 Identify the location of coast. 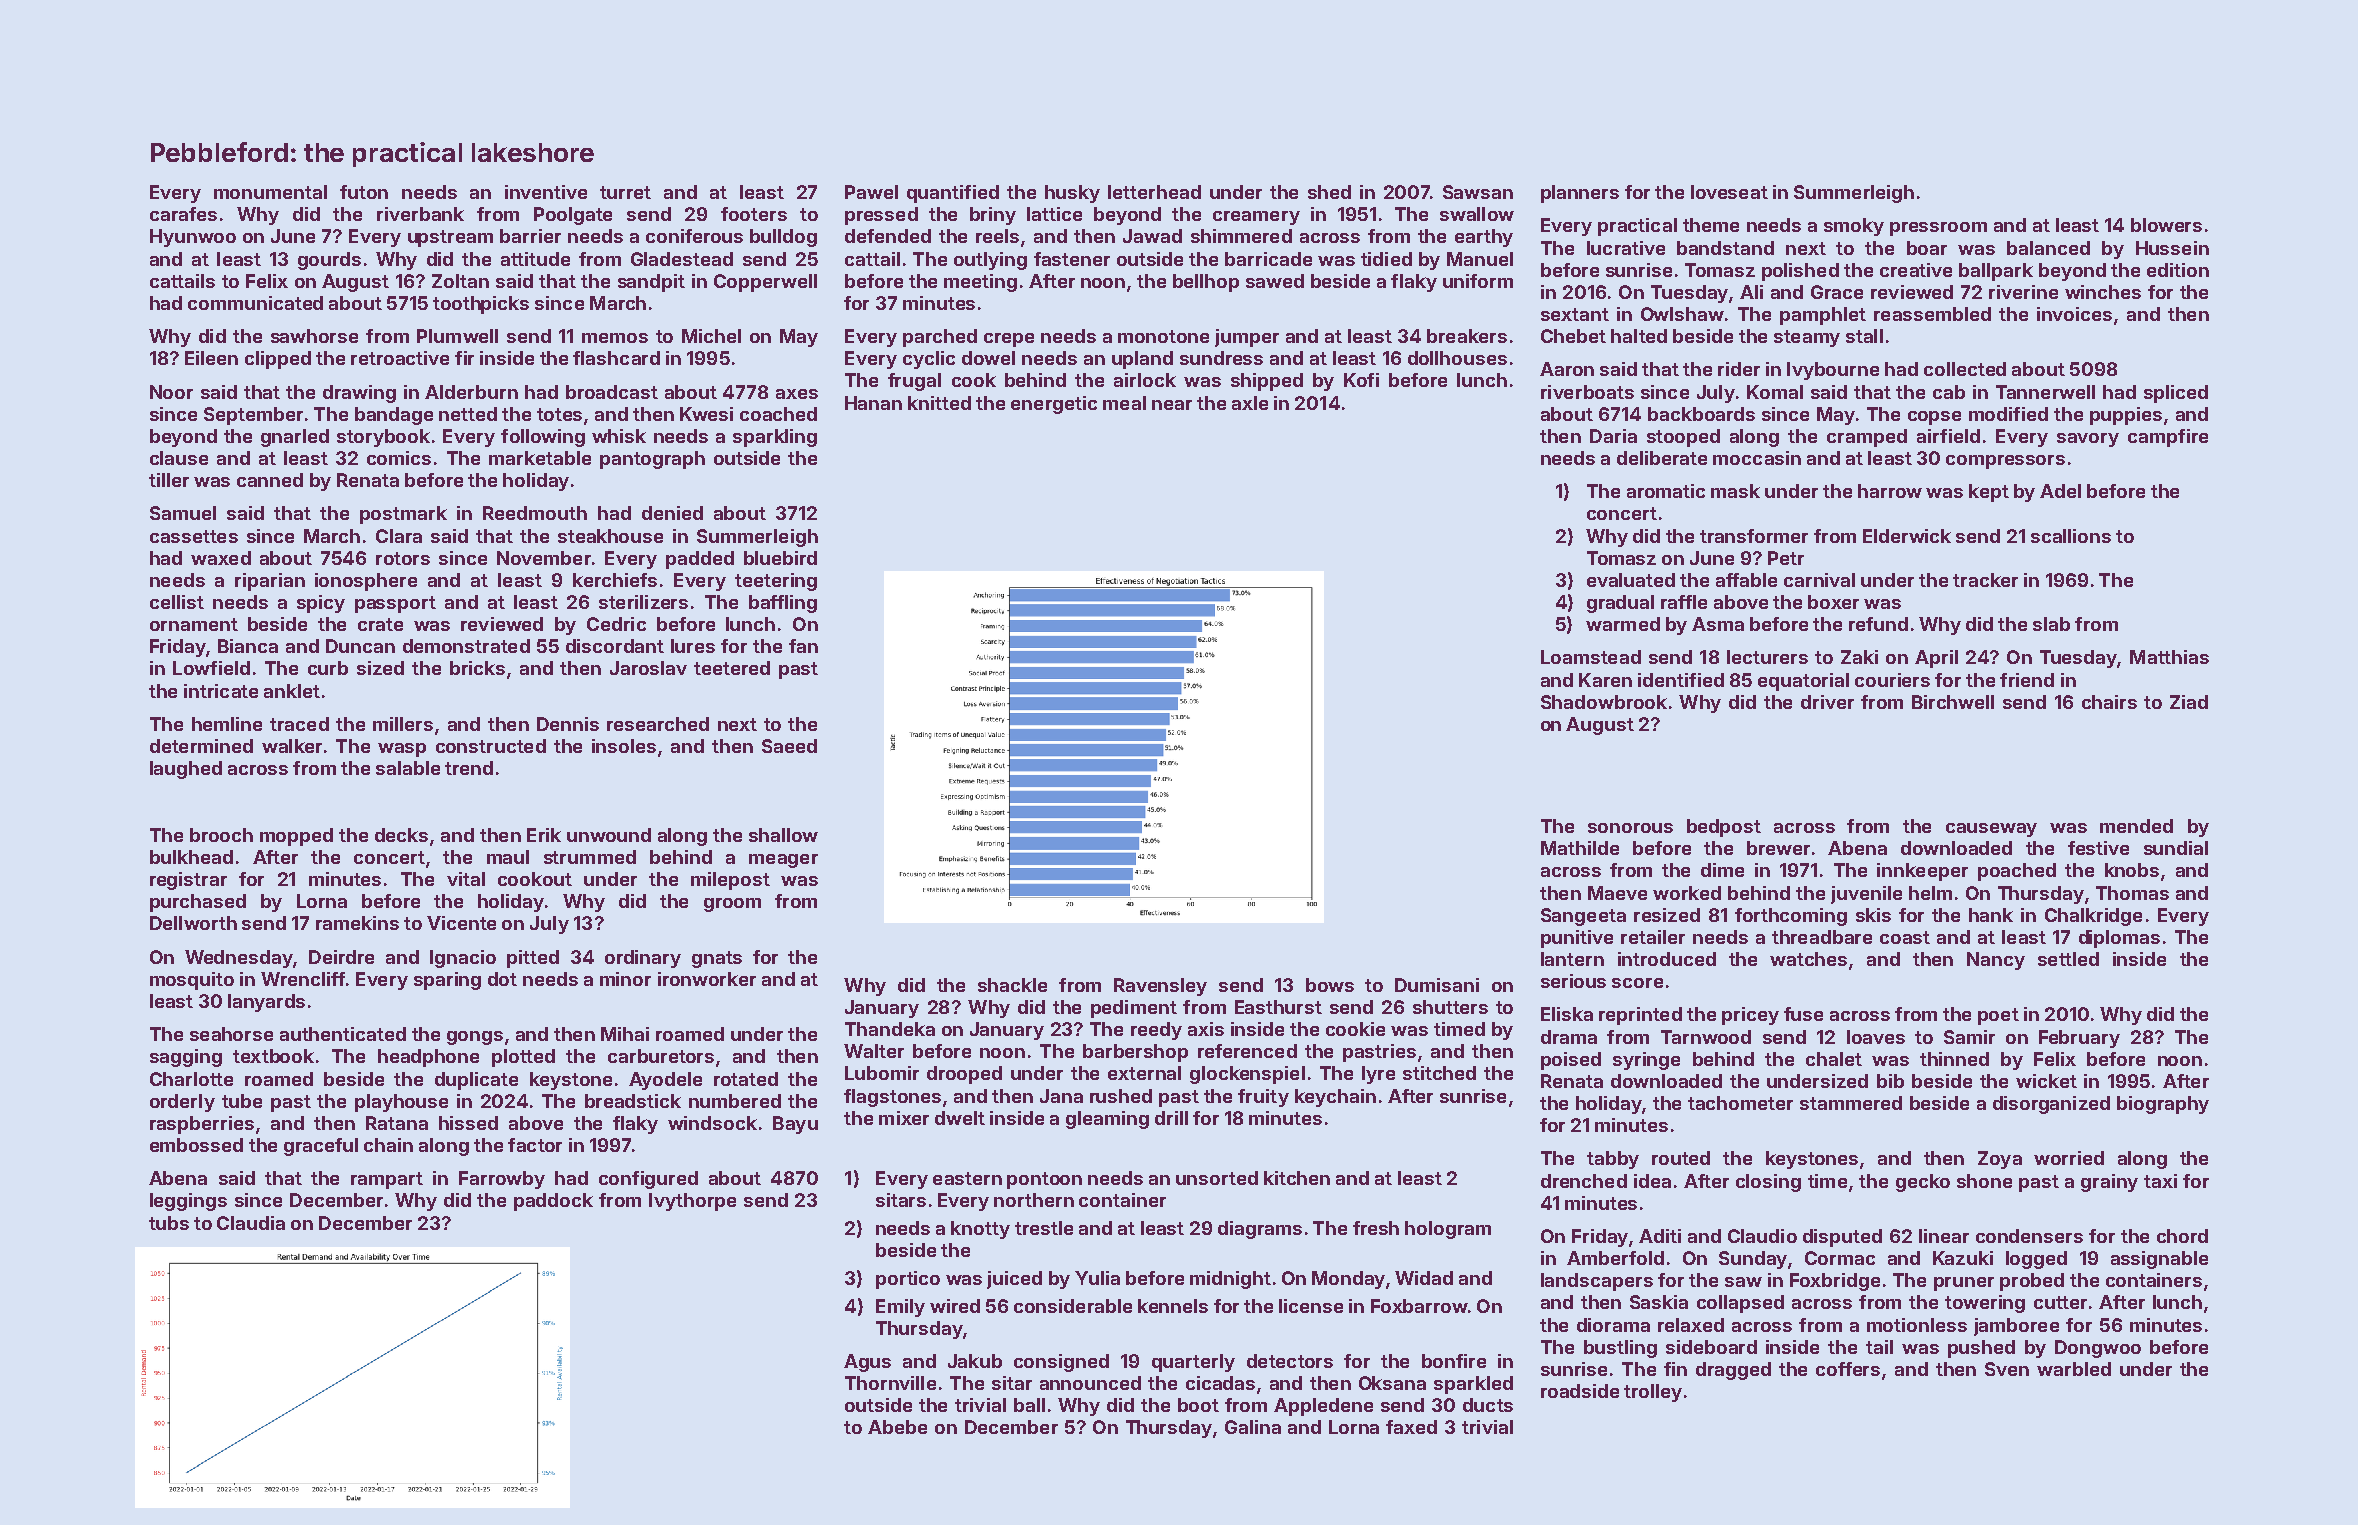
(1905, 937).
